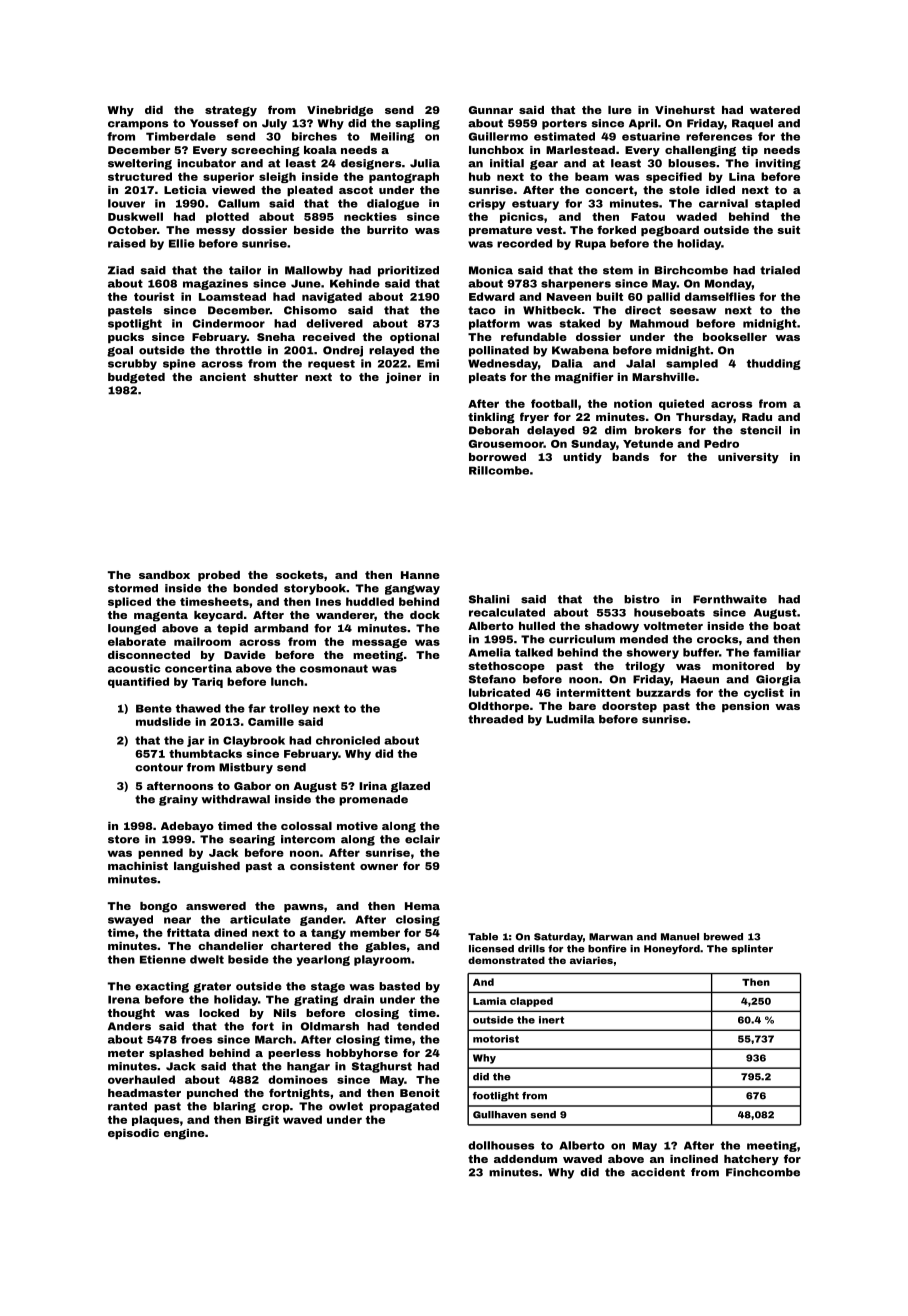 The image size is (908, 1316). Describe the element at coordinates (507, 163) in the screenshot. I see `initial` at that location.
